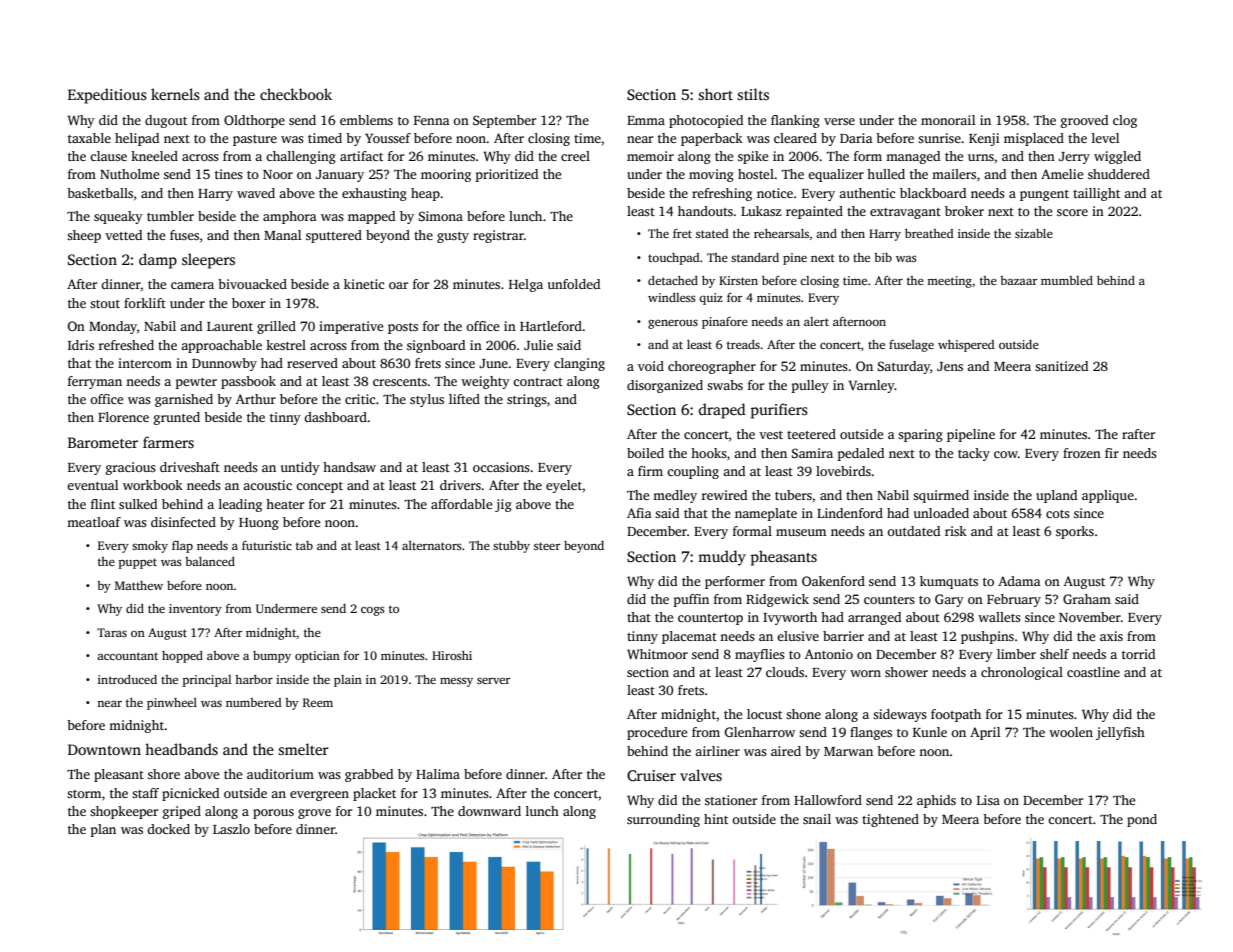 This document has height=952, width=1233. What do you see at coordinates (701, 775) in the document?
I see `valves` at bounding box center [701, 775].
